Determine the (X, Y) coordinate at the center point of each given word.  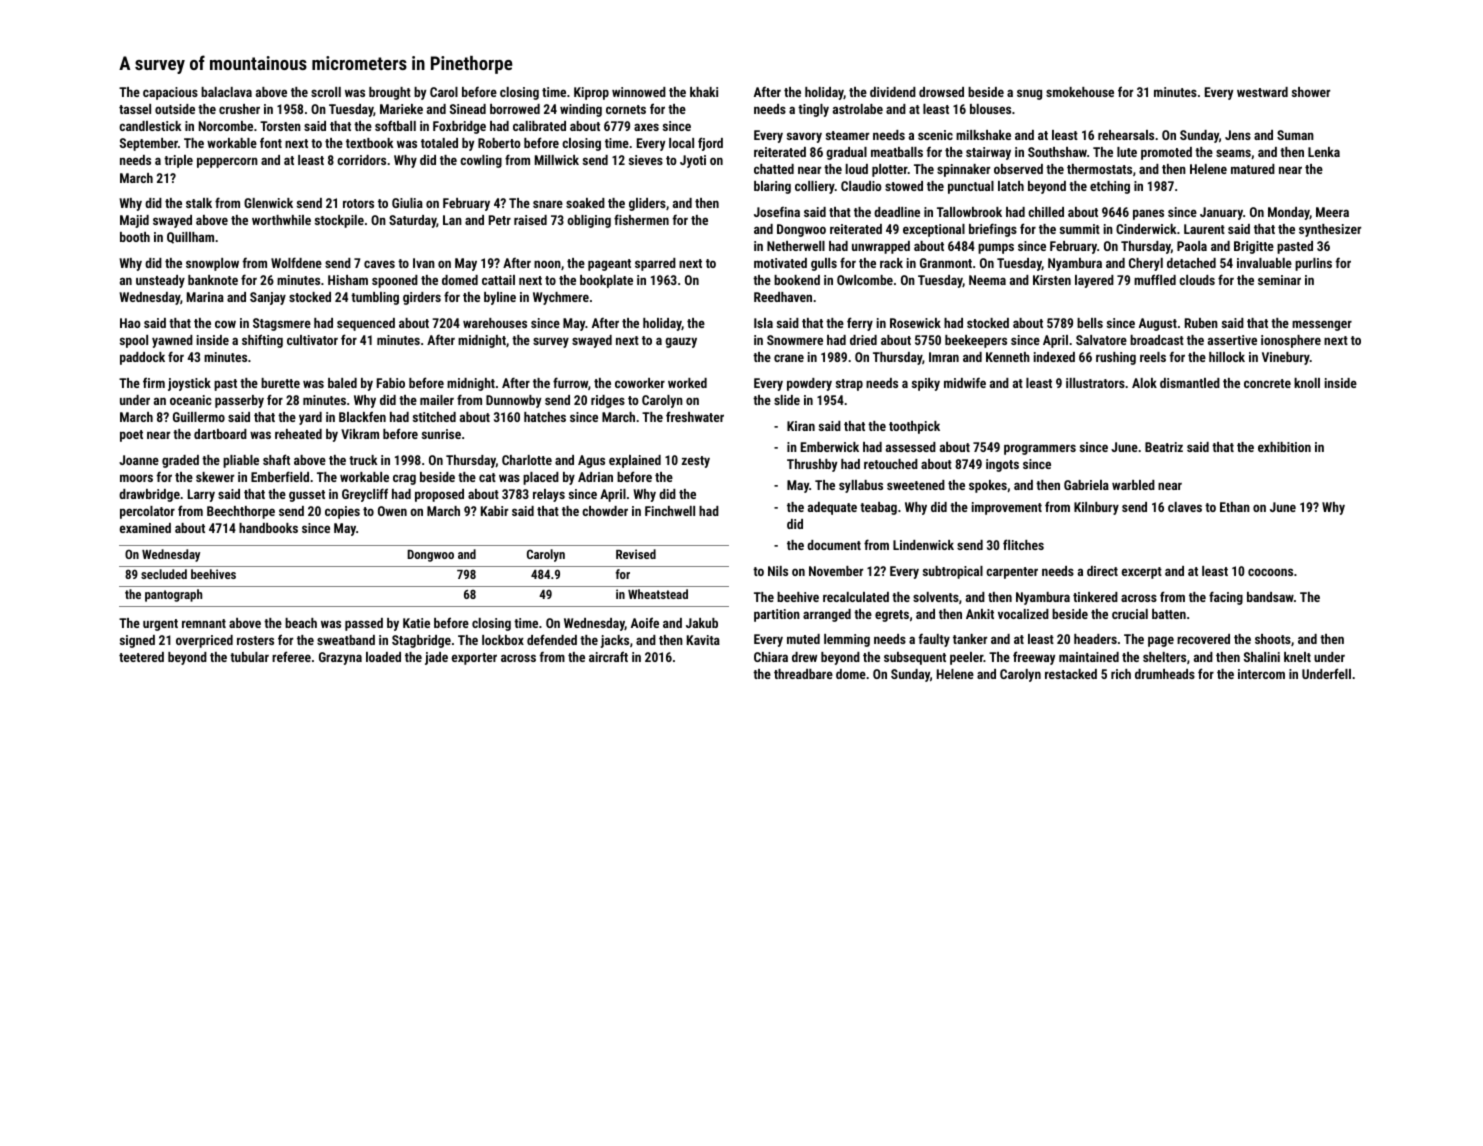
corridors (361, 160)
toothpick (914, 427)
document (834, 545)
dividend (893, 92)
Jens (1238, 135)
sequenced (366, 324)
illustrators (1095, 383)
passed (364, 624)
